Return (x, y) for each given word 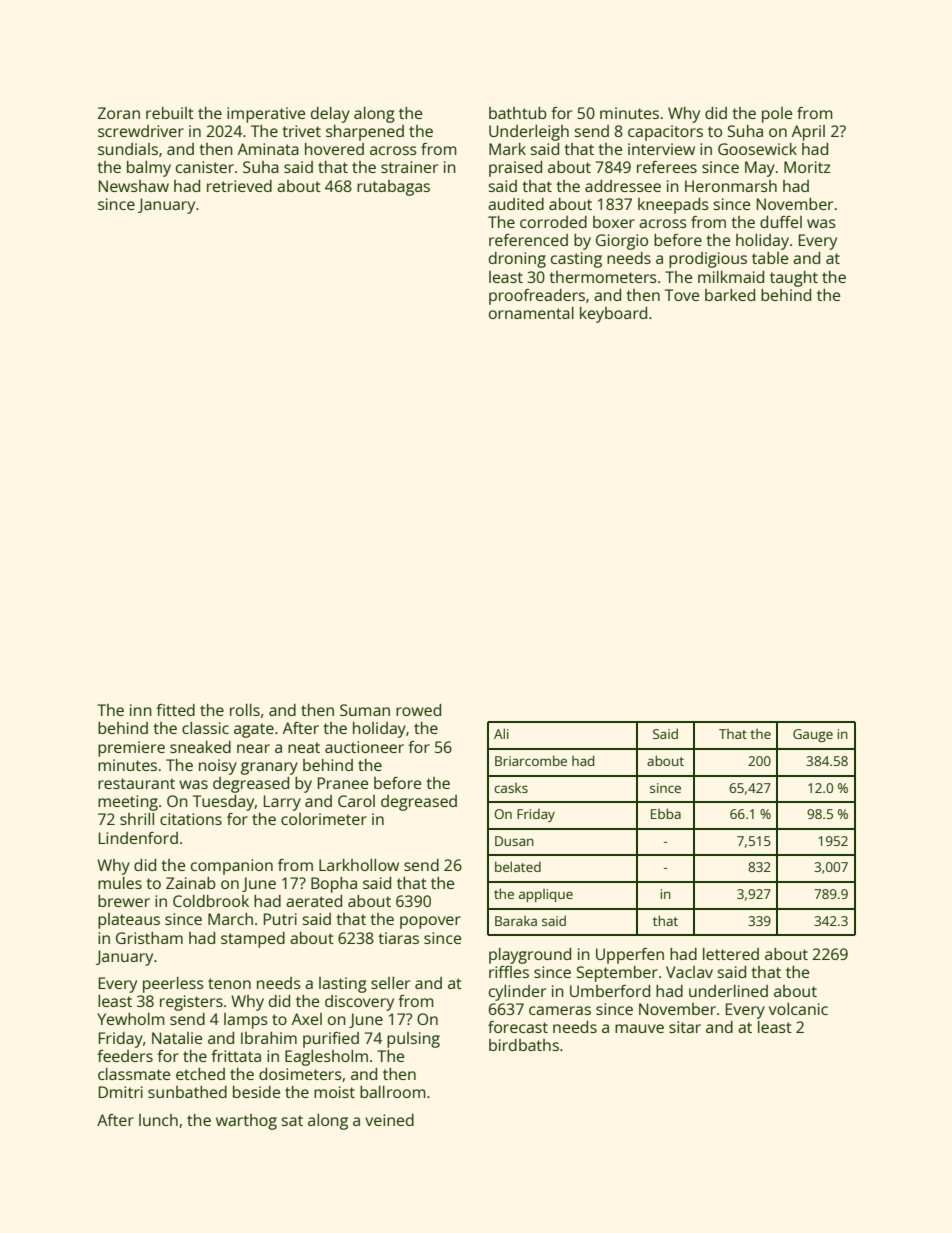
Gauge (813, 735)
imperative (266, 115)
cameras (560, 1010)
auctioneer (364, 747)
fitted (175, 710)
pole (777, 115)
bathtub (518, 113)
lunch (158, 1120)
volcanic (798, 1009)
